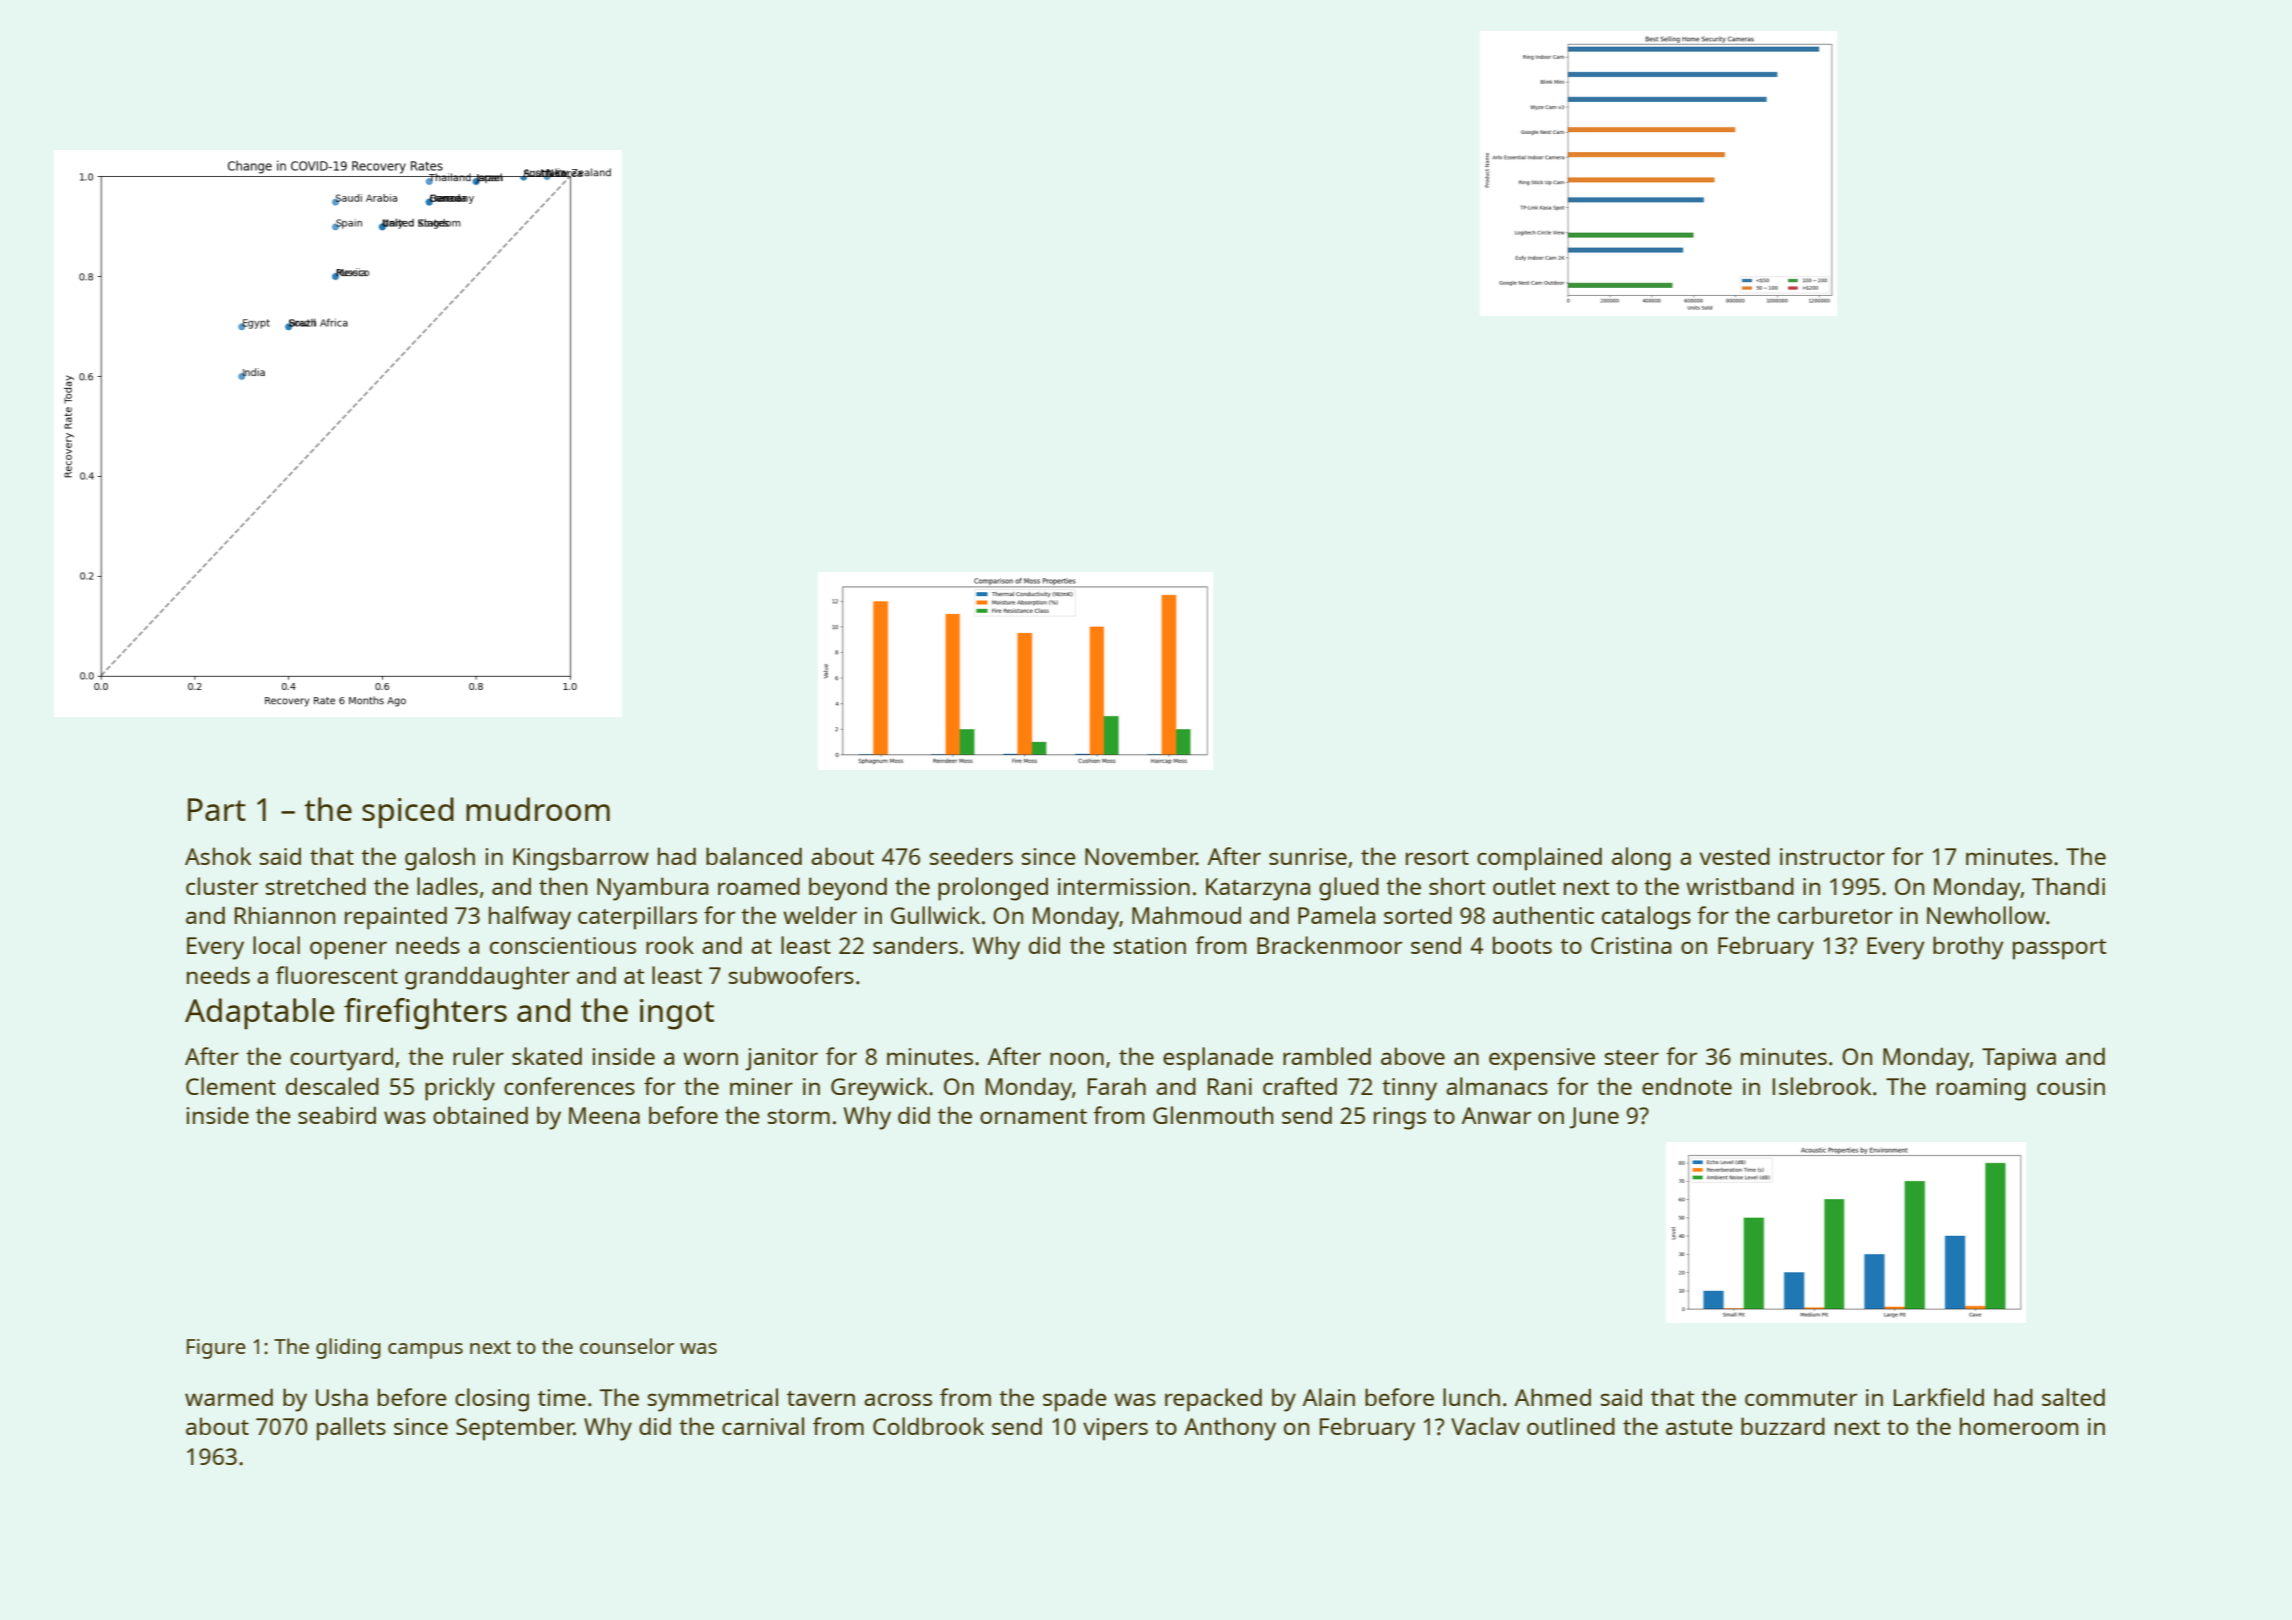  What do you see at coordinates (218, 856) in the page?
I see `Ashok` at bounding box center [218, 856].
